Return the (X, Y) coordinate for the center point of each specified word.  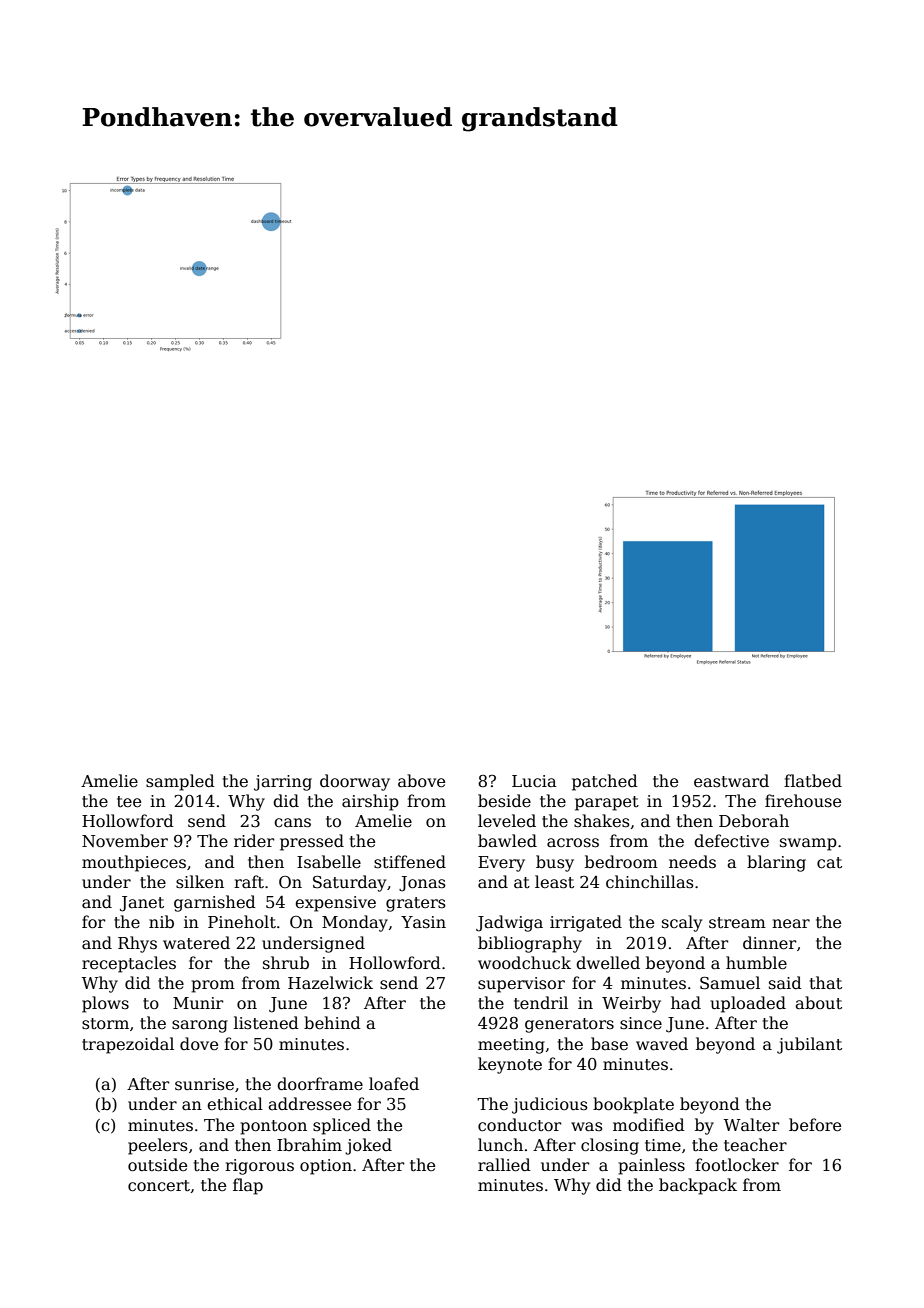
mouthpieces (134, 863)
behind (332, 1023)
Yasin (423, 922)
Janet (142, 904)
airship (370, 802)
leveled (507, 821)
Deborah (754, 821)
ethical (235, 1104)
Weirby (631, 1004)
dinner (769, 943)
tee (129, 802)
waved (662, 1044)
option (326, 1167)
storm (105, 1023)
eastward (731, 781)
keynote (510, 1065)
